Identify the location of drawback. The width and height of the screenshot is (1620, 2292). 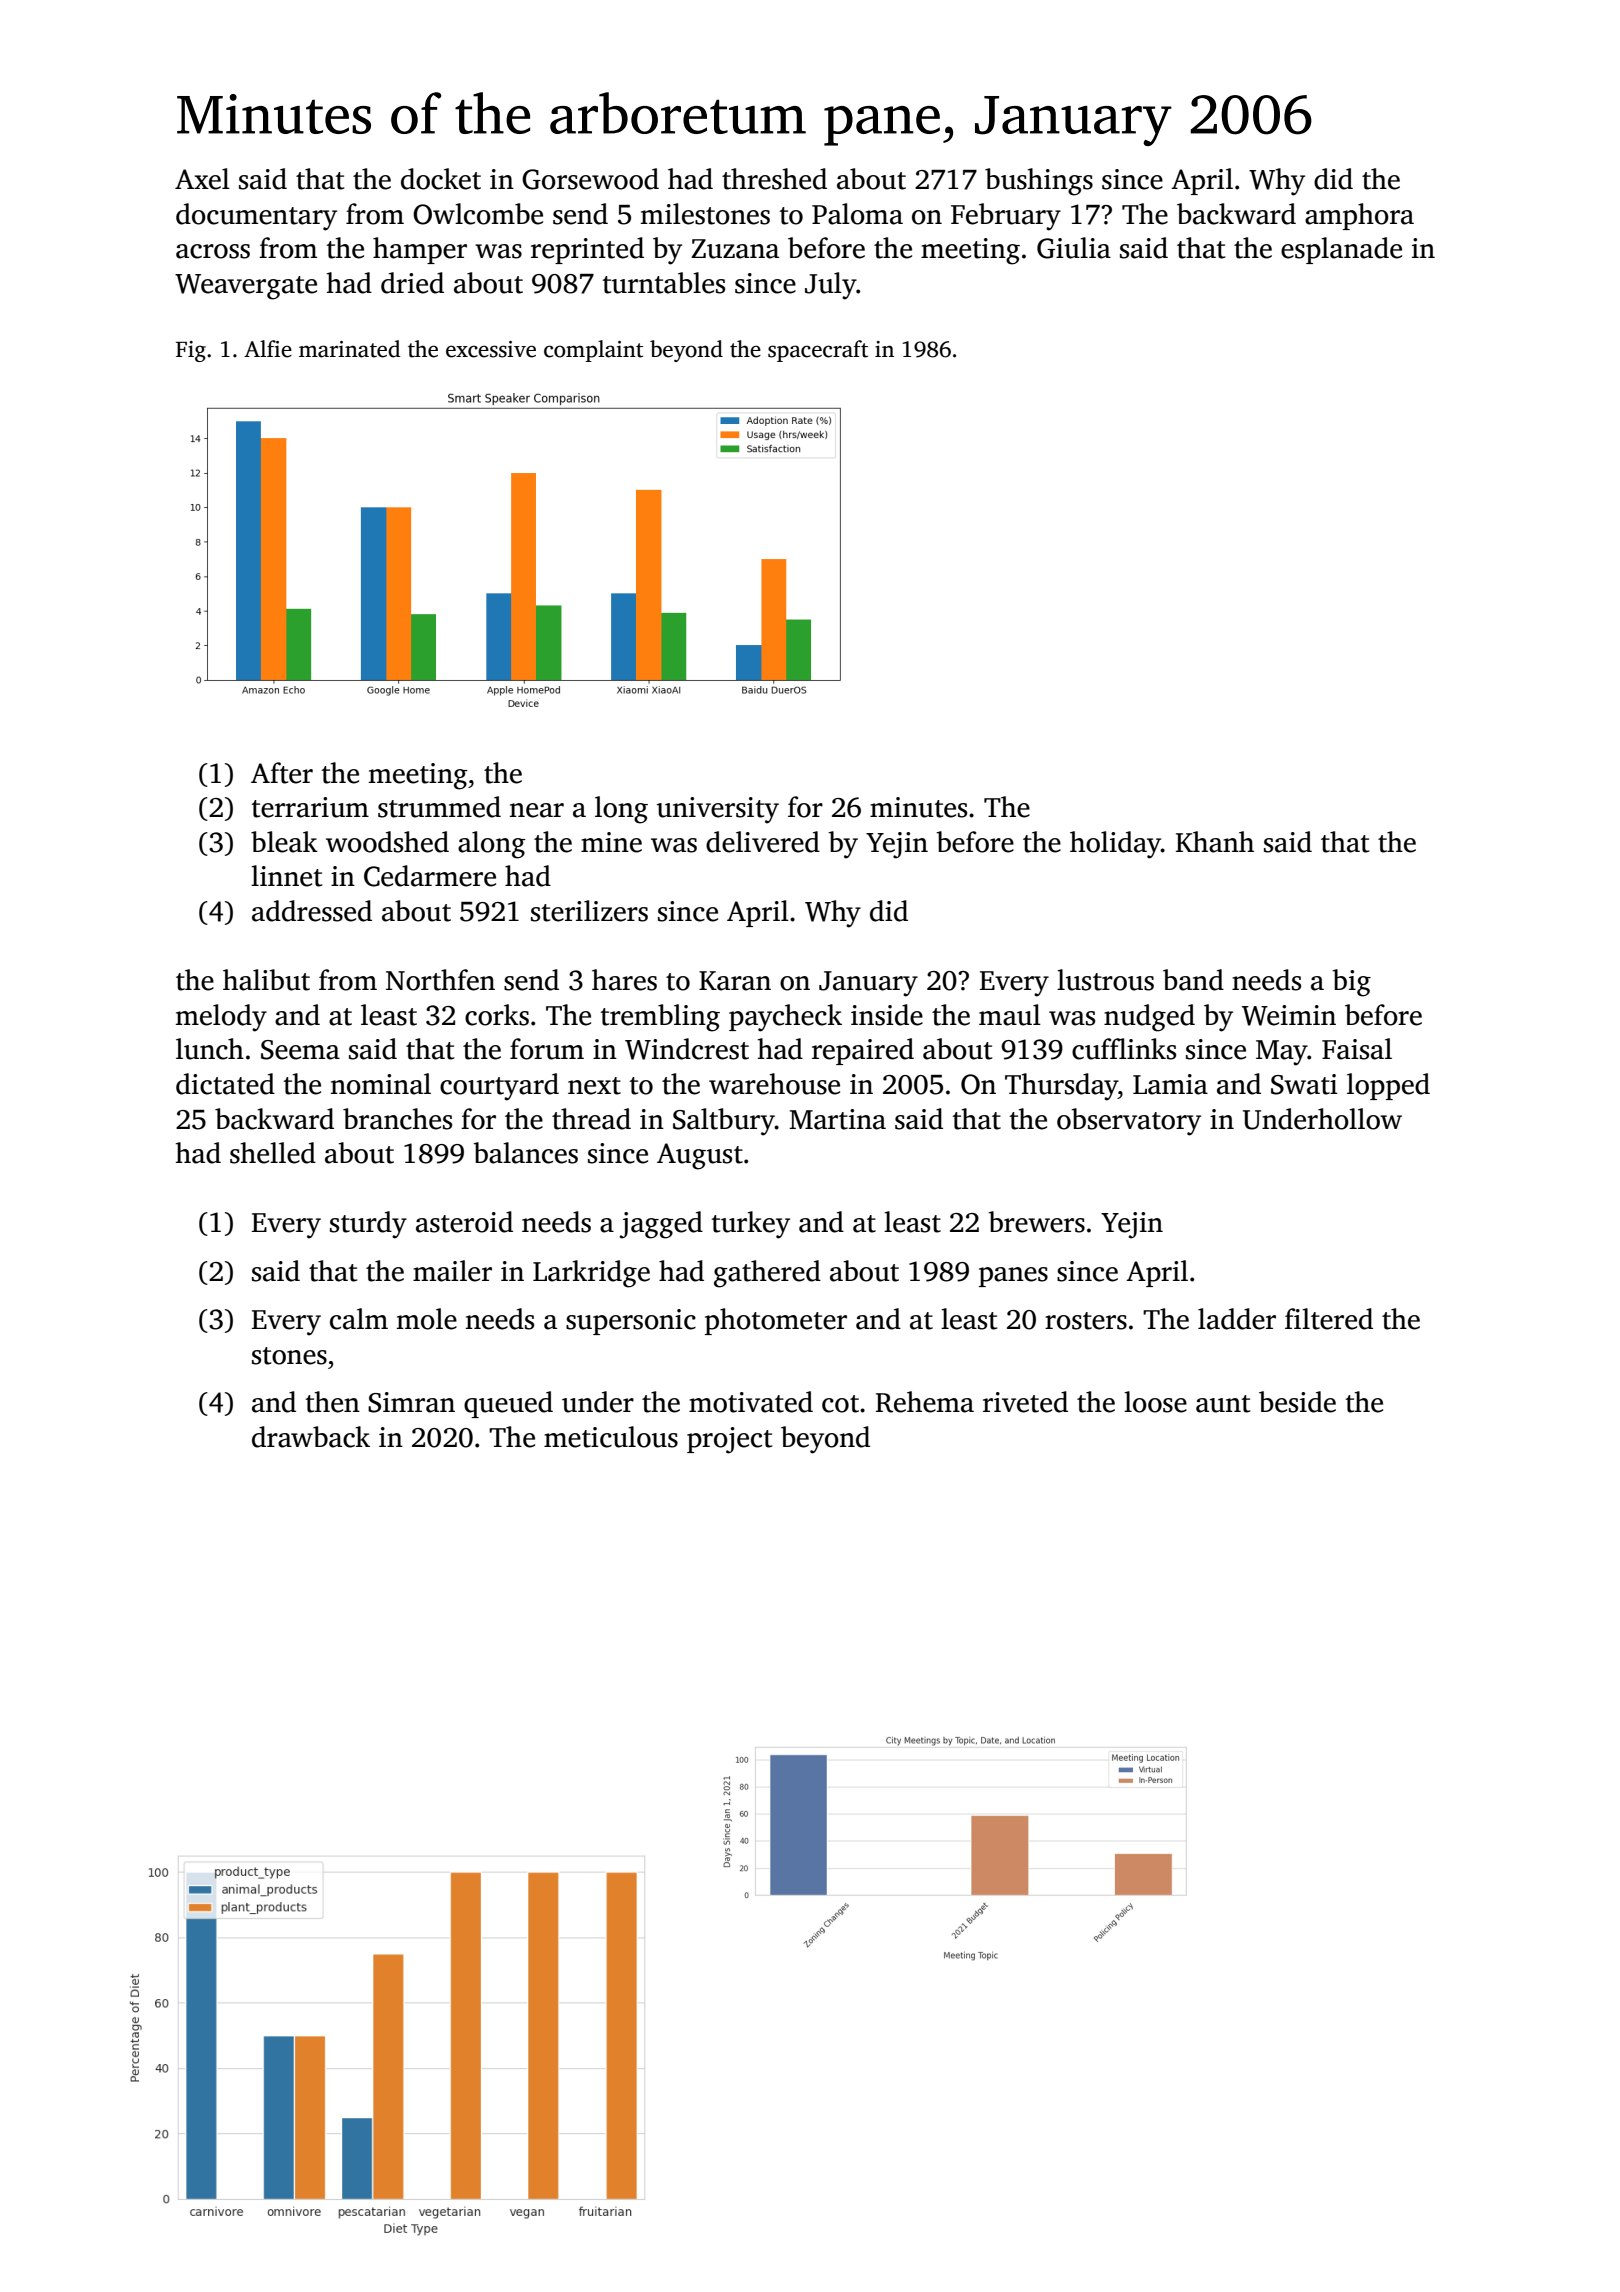
(311, 1437).
